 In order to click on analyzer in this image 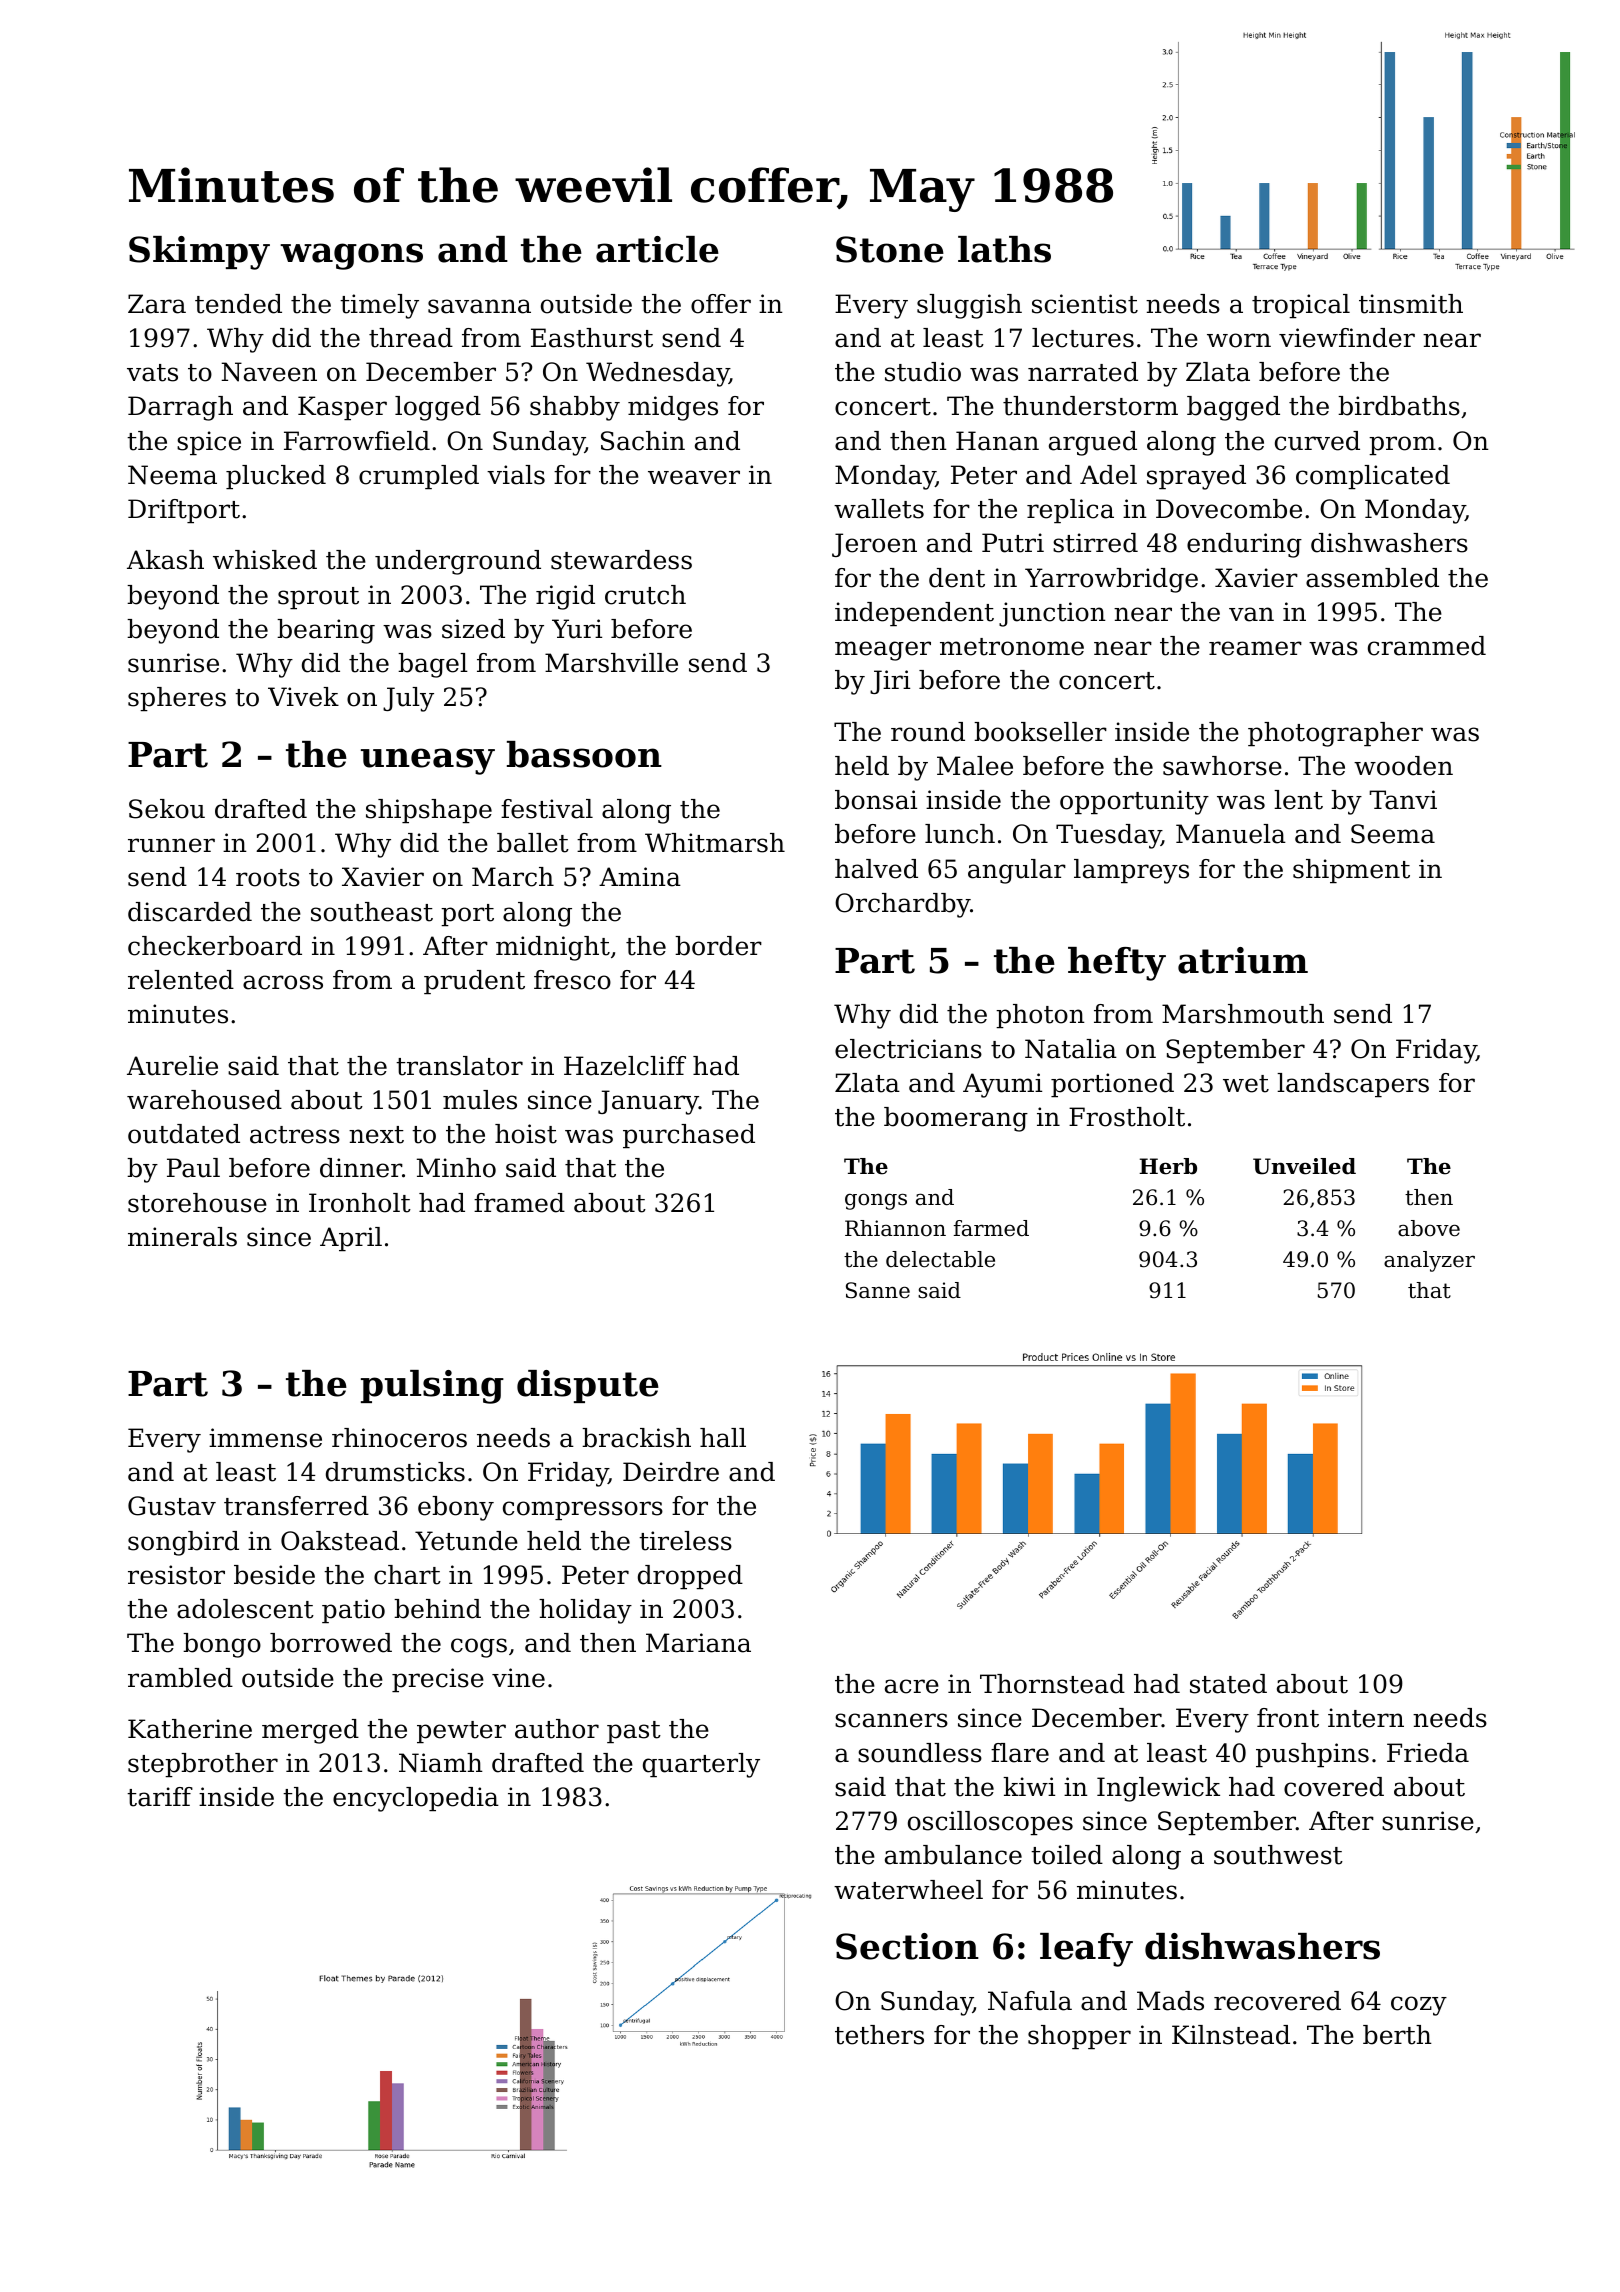, I will do `click(1429, 1261)`.
